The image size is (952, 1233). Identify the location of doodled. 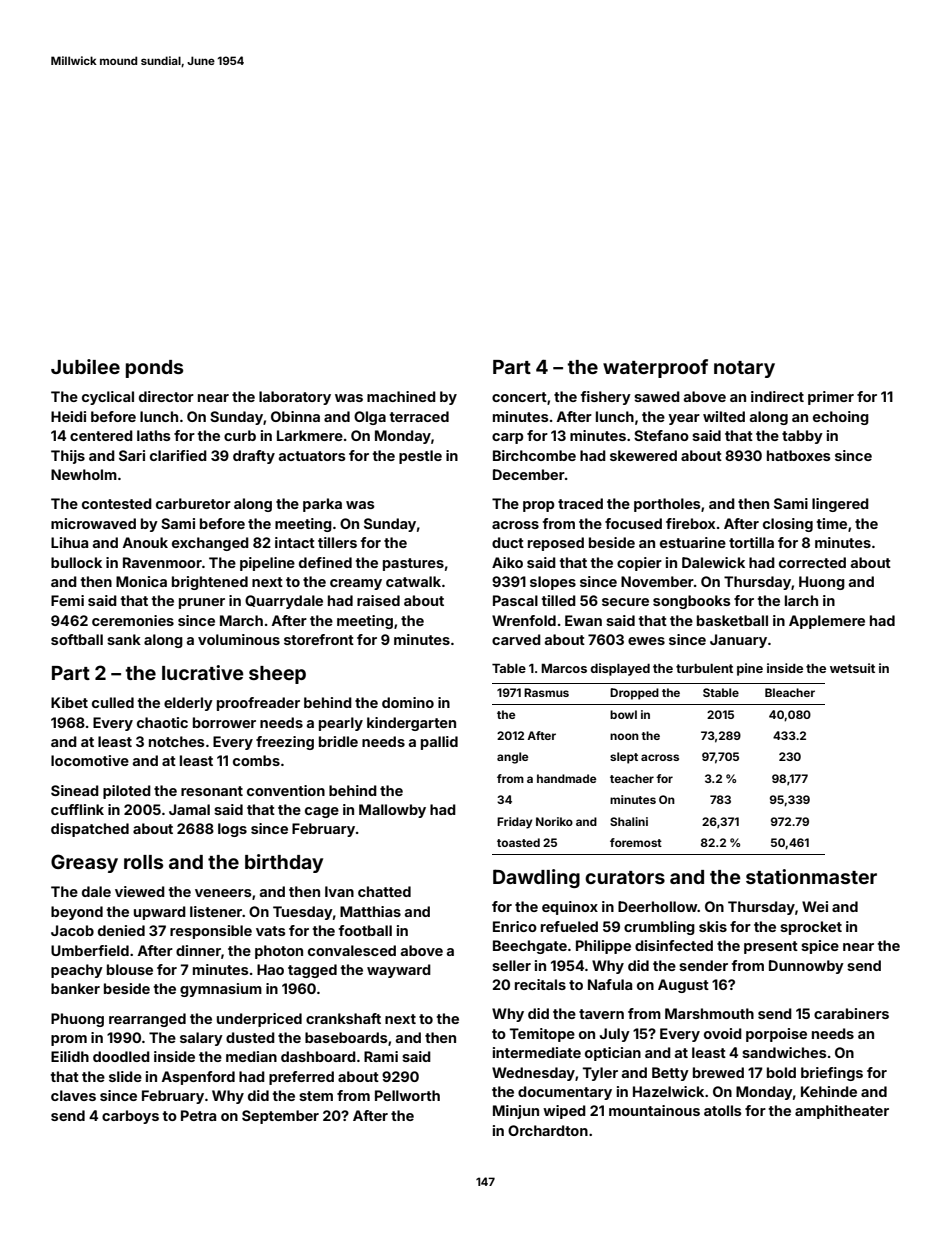
(121, 1056).
